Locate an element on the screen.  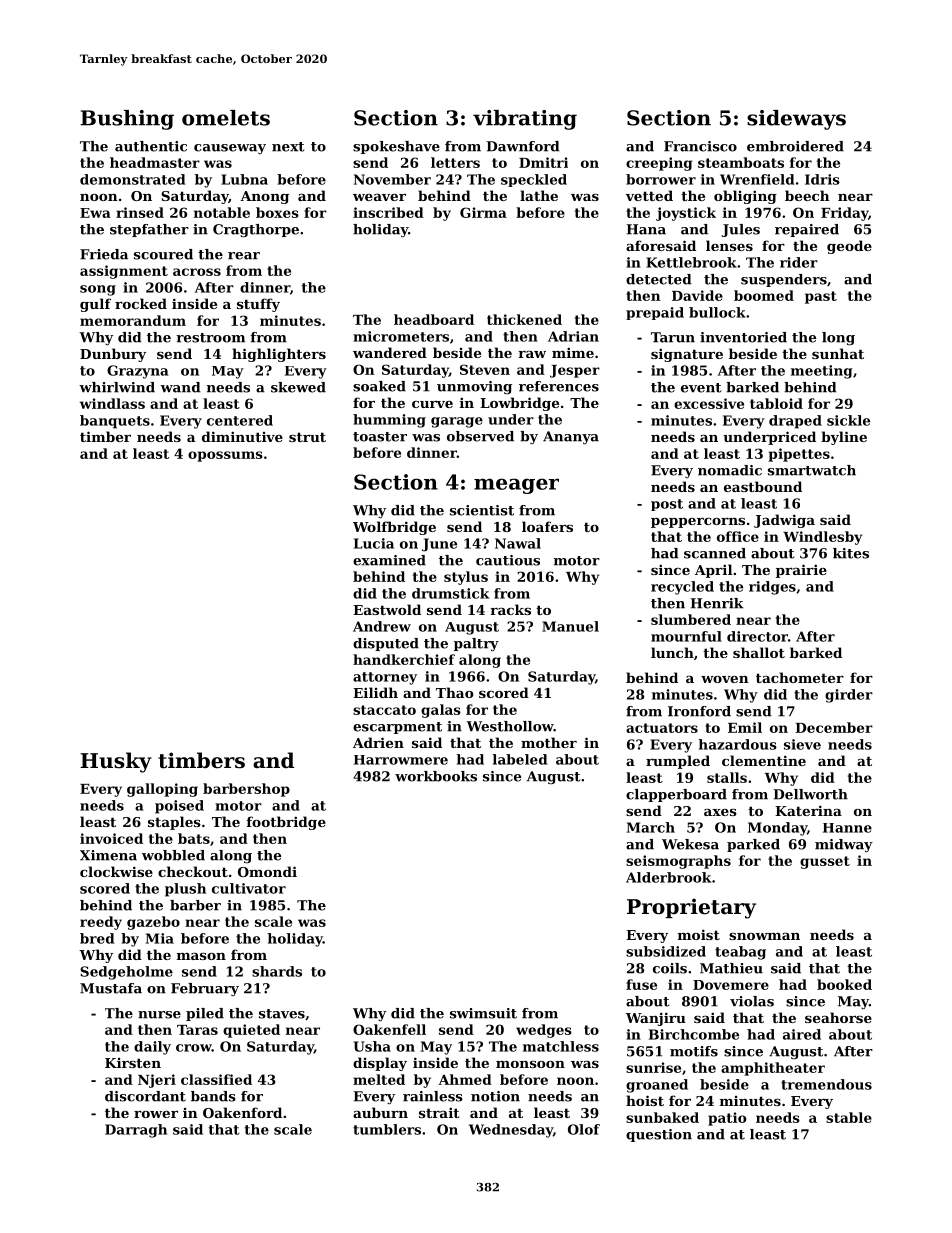
booked is located at coordinates (844, 984).
